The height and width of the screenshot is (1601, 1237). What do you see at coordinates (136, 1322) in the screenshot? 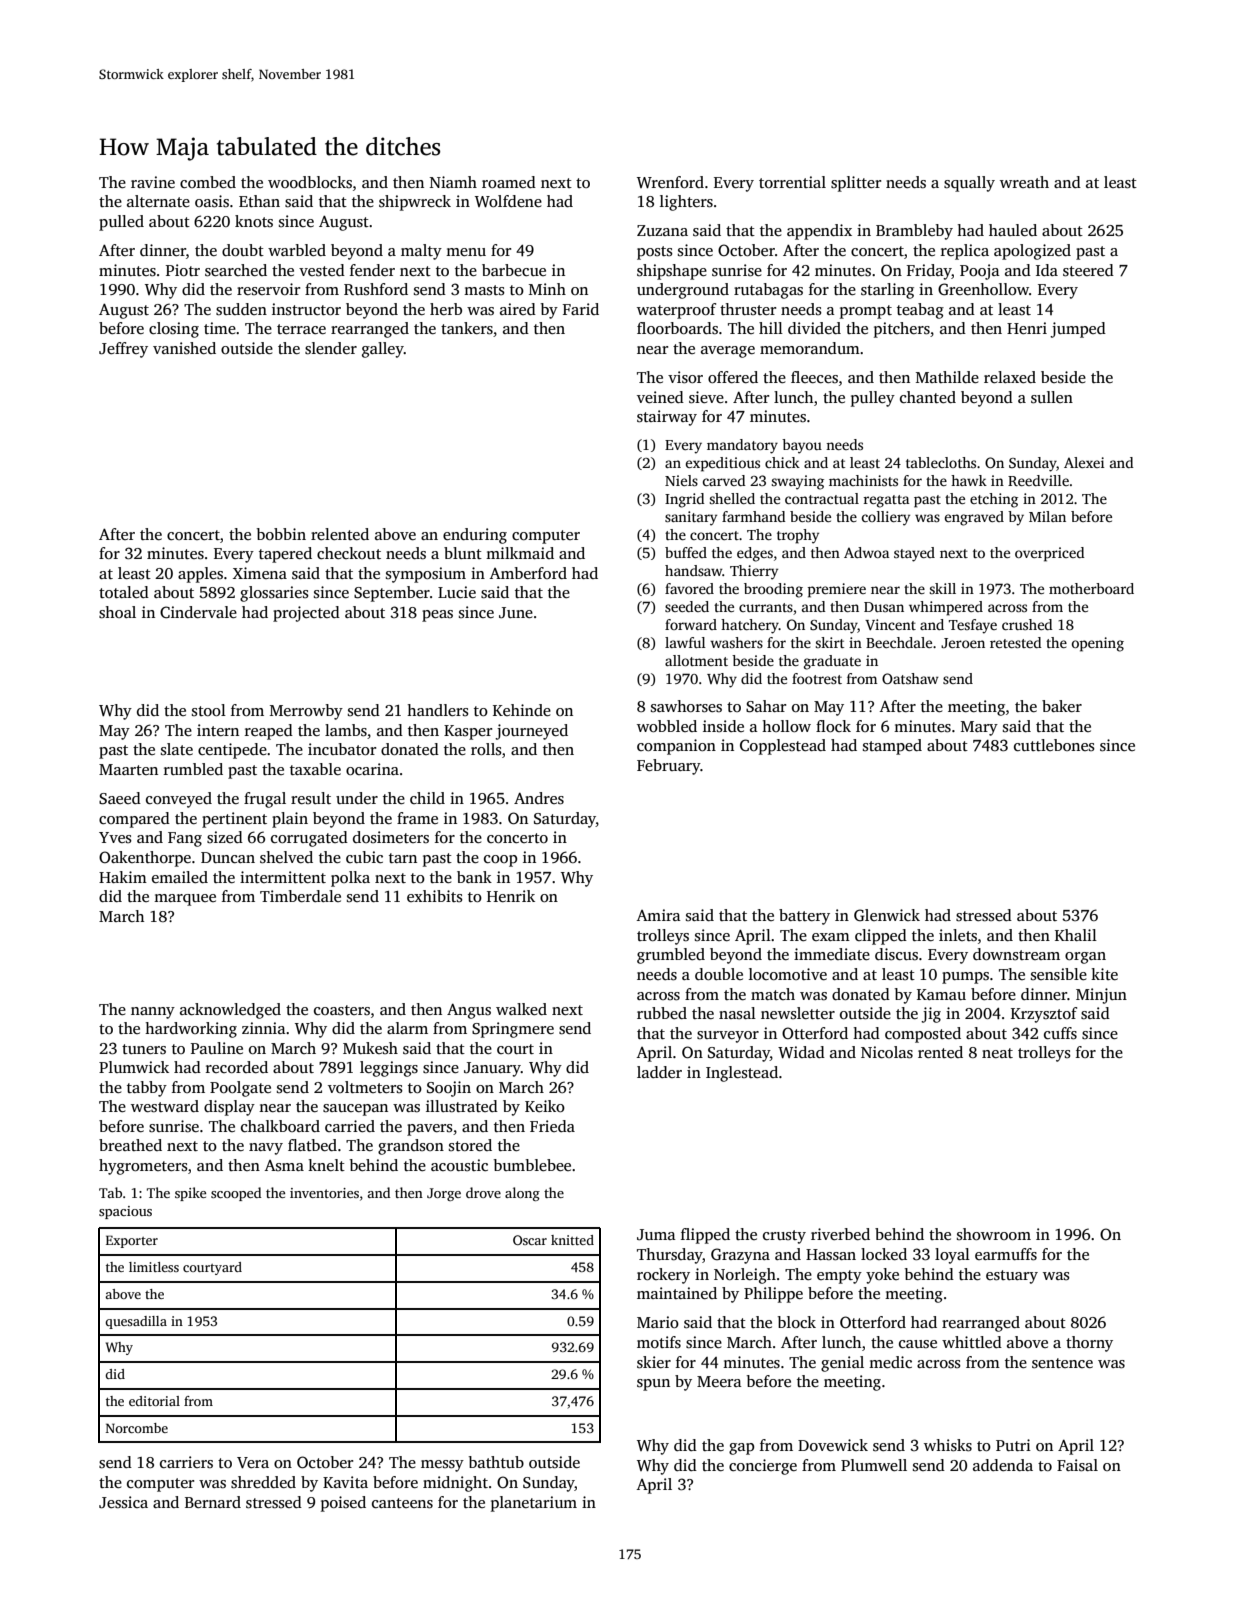
I see `quesadilla` at bounding box center [136, 1322].
